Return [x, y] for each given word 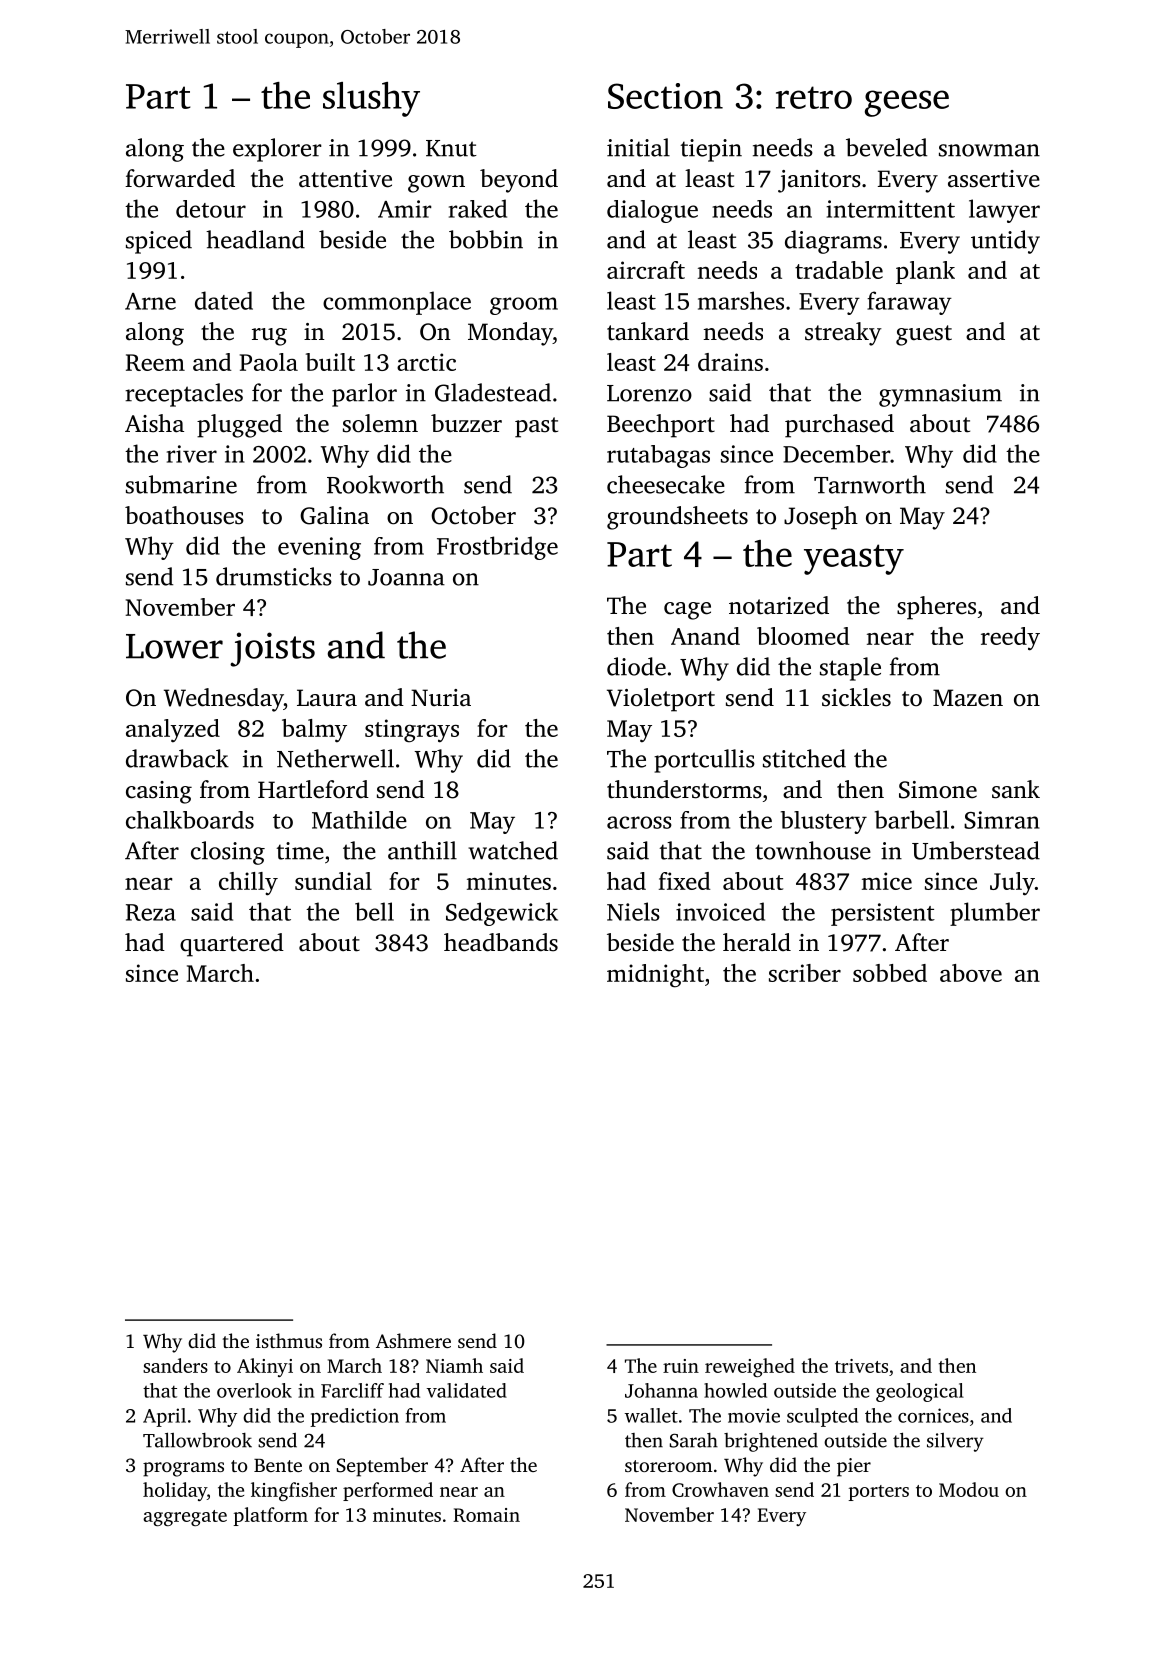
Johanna [661, 1390]
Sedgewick [502, 914]
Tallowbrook [197, 1440]
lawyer [1004, 211]
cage [687, 611]
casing [159, 792]
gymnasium [940, 395]
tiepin [711, 150]
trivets [861, 1366]
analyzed [173, 731]
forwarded [180, 178]
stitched [804, 758]
